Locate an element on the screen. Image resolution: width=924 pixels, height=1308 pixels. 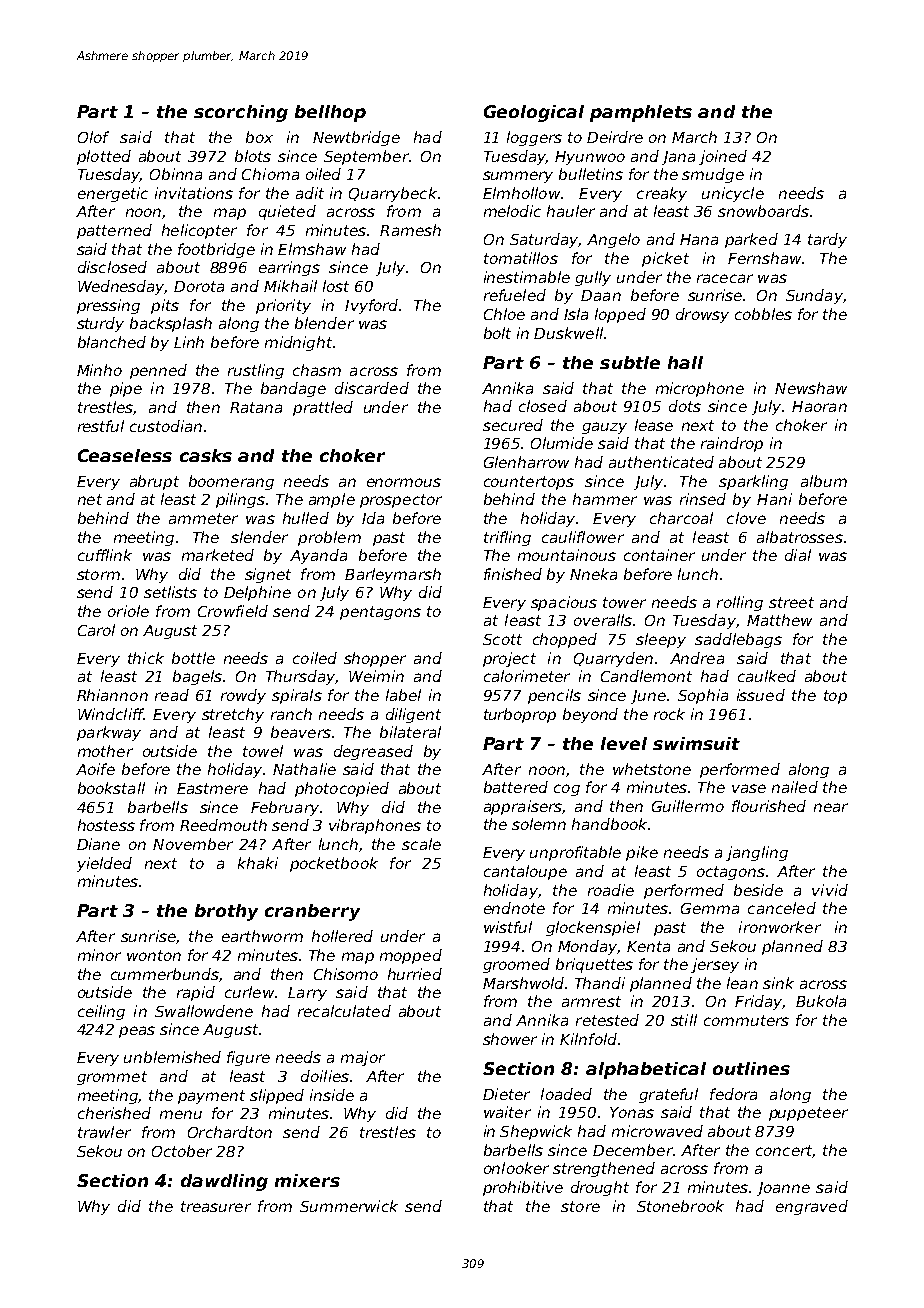
battered is located at coordinates (516, 787).
